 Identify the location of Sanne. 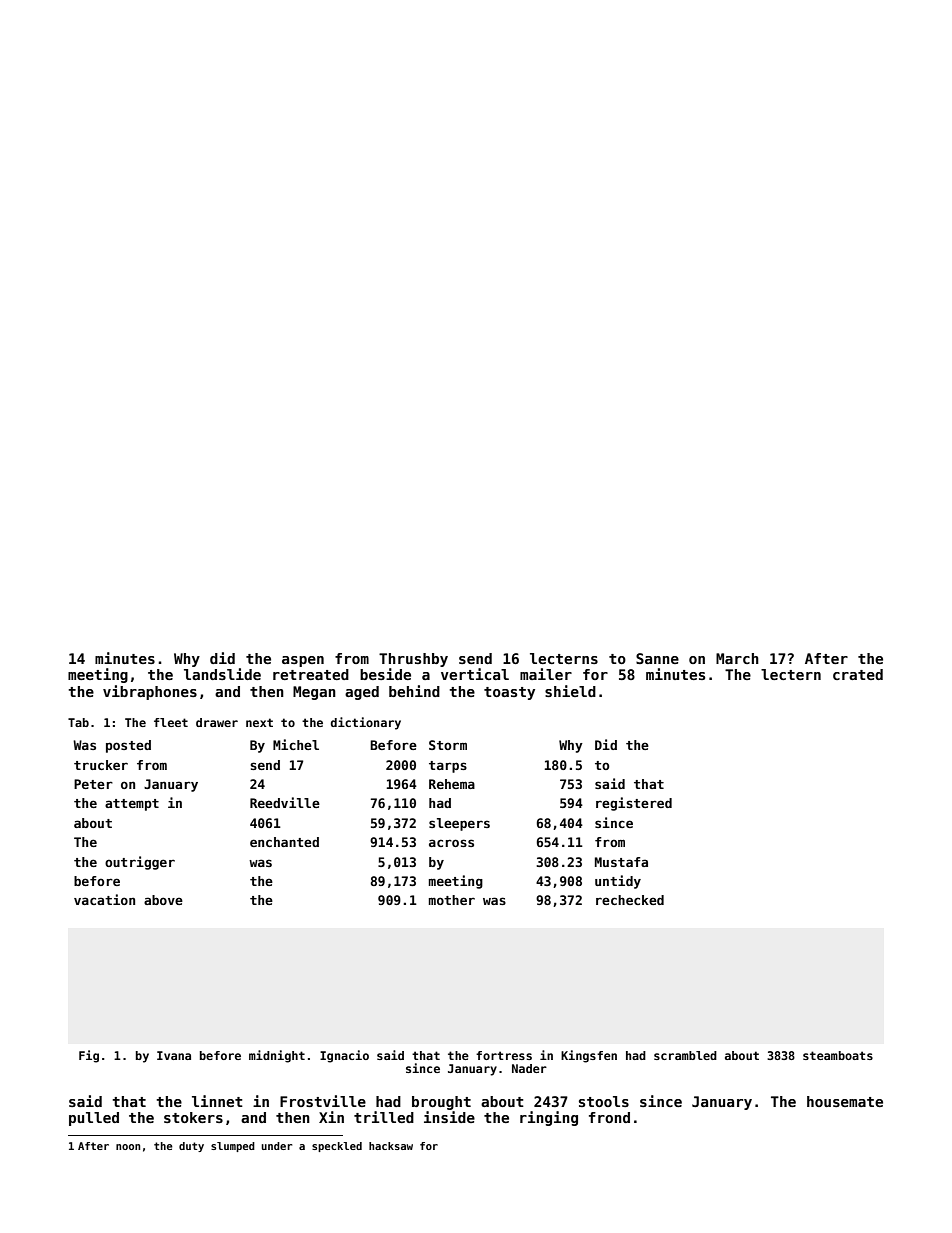
(657, 658).
